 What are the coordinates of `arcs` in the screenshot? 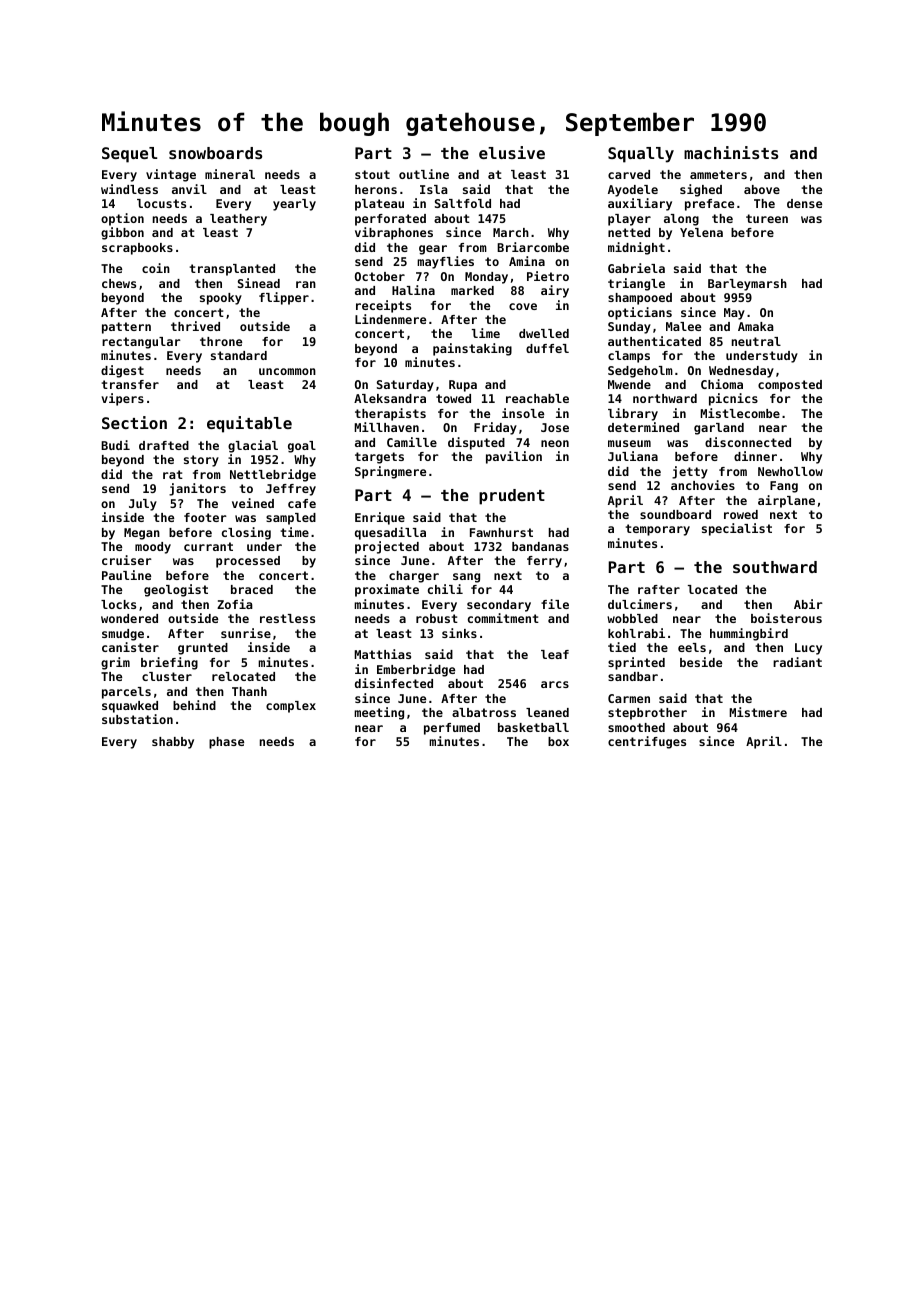 It's located at (555, 684).
